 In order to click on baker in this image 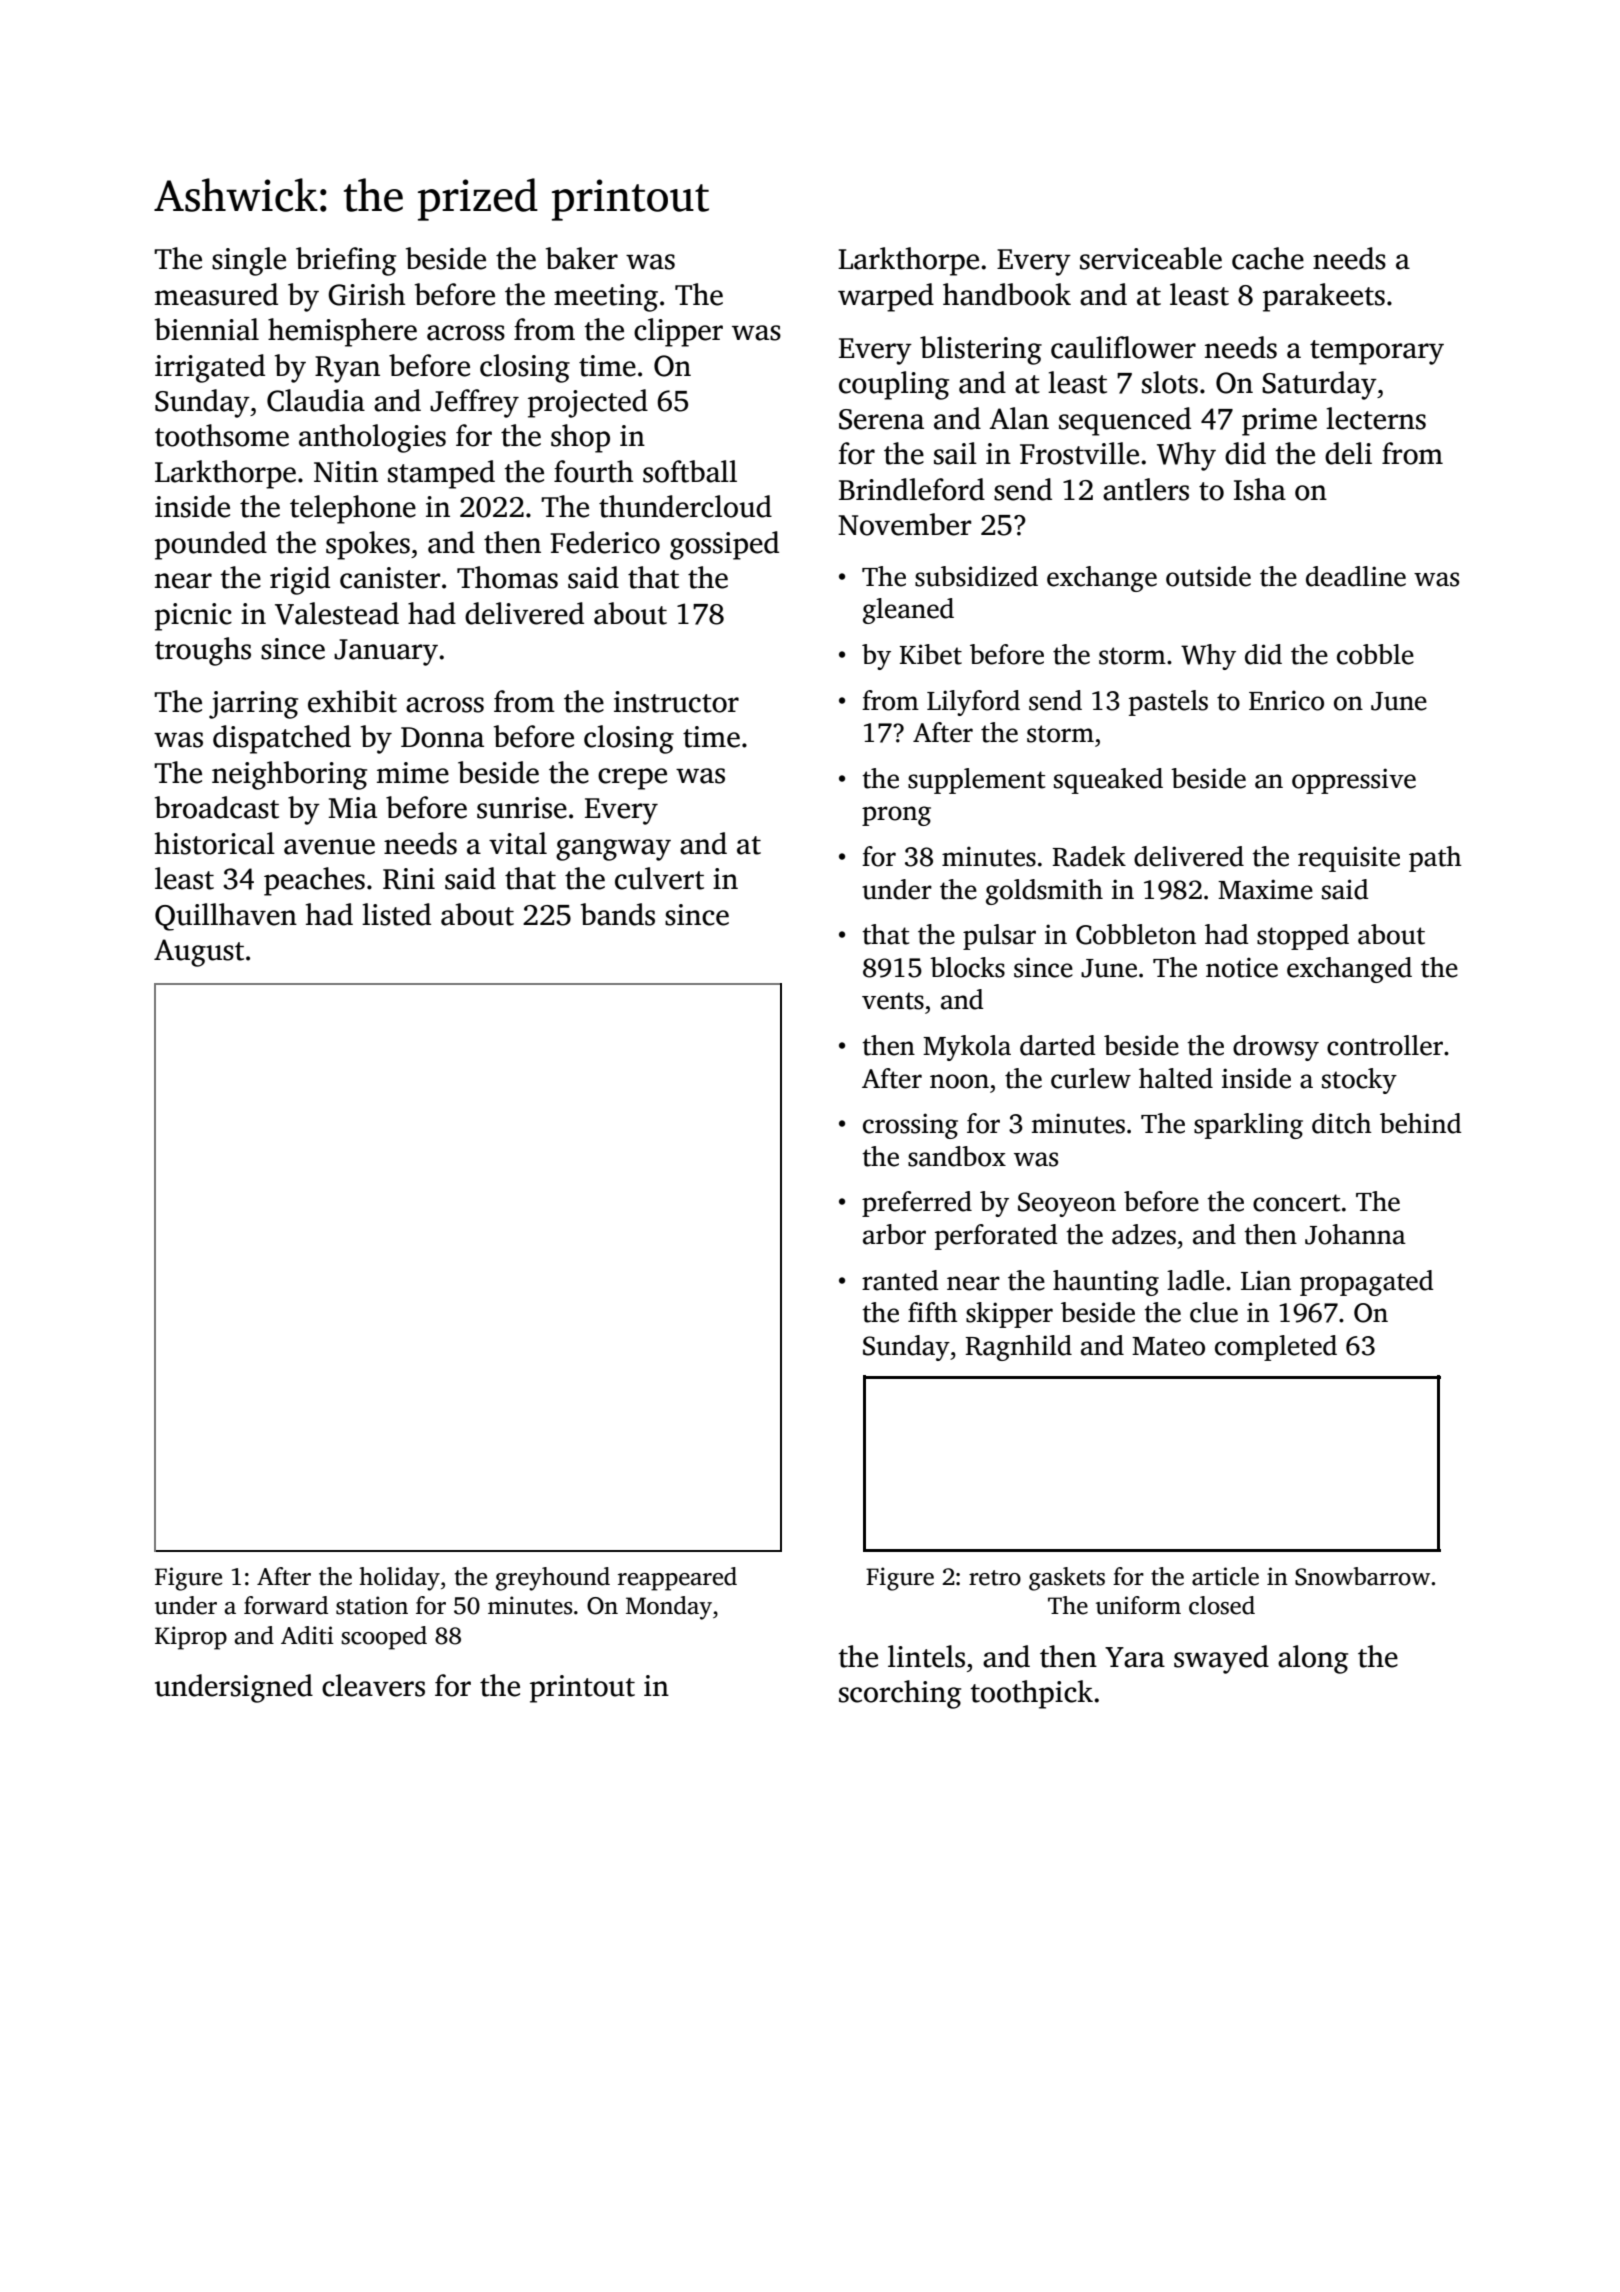, I will do `click(582, 258)`.
